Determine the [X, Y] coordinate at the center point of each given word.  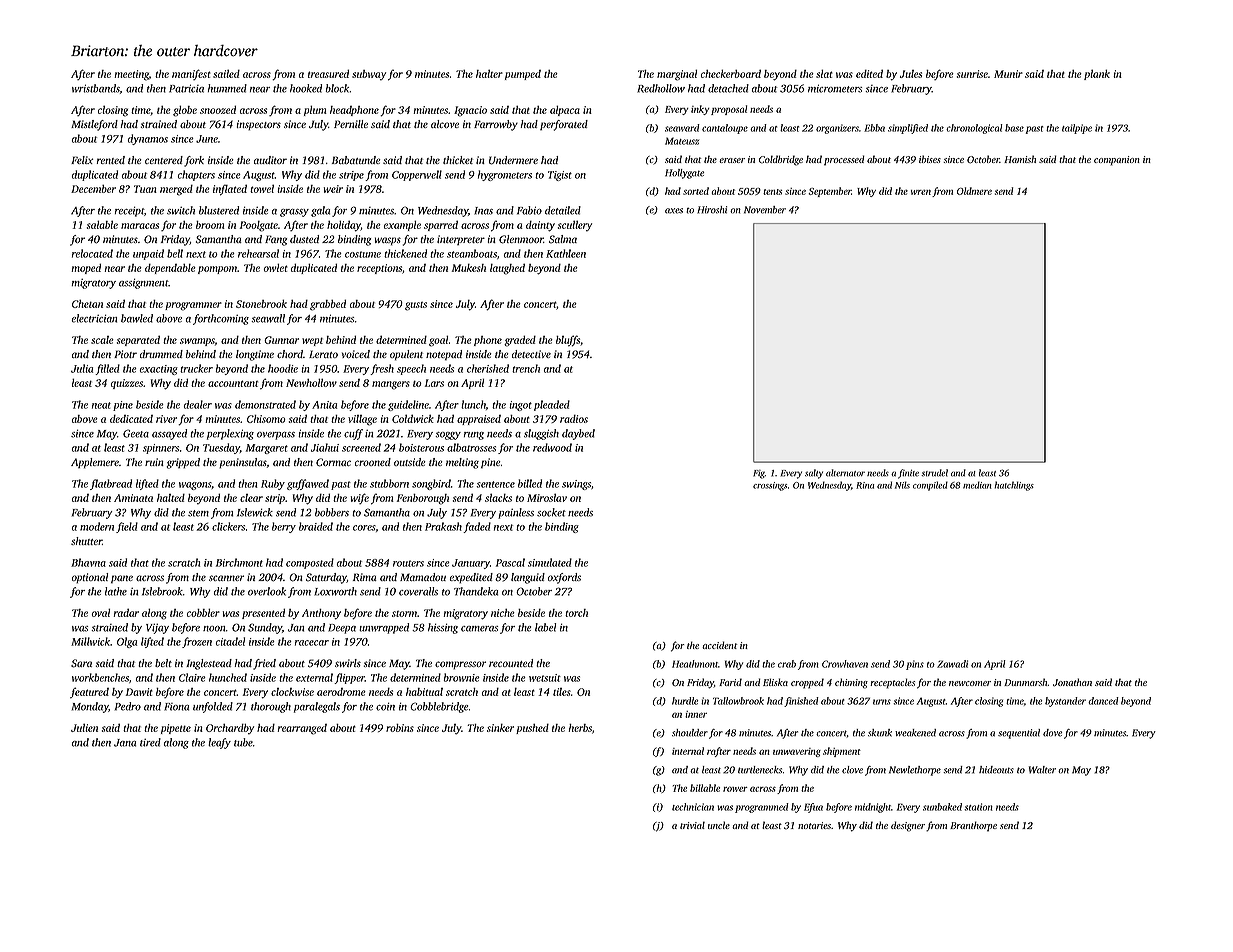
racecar [312, 643]
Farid [730, 682]
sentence [495, 484]
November [765, 210]
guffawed [308, 484]
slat [824, 73]
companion [1117, 161]
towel [262, 188]
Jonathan [1072, 682]
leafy [219, 743]
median [977, 485]
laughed [507, 269]
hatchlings [1014, 486]
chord [290, 354]
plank [1097, 74]
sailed [226, 73]
